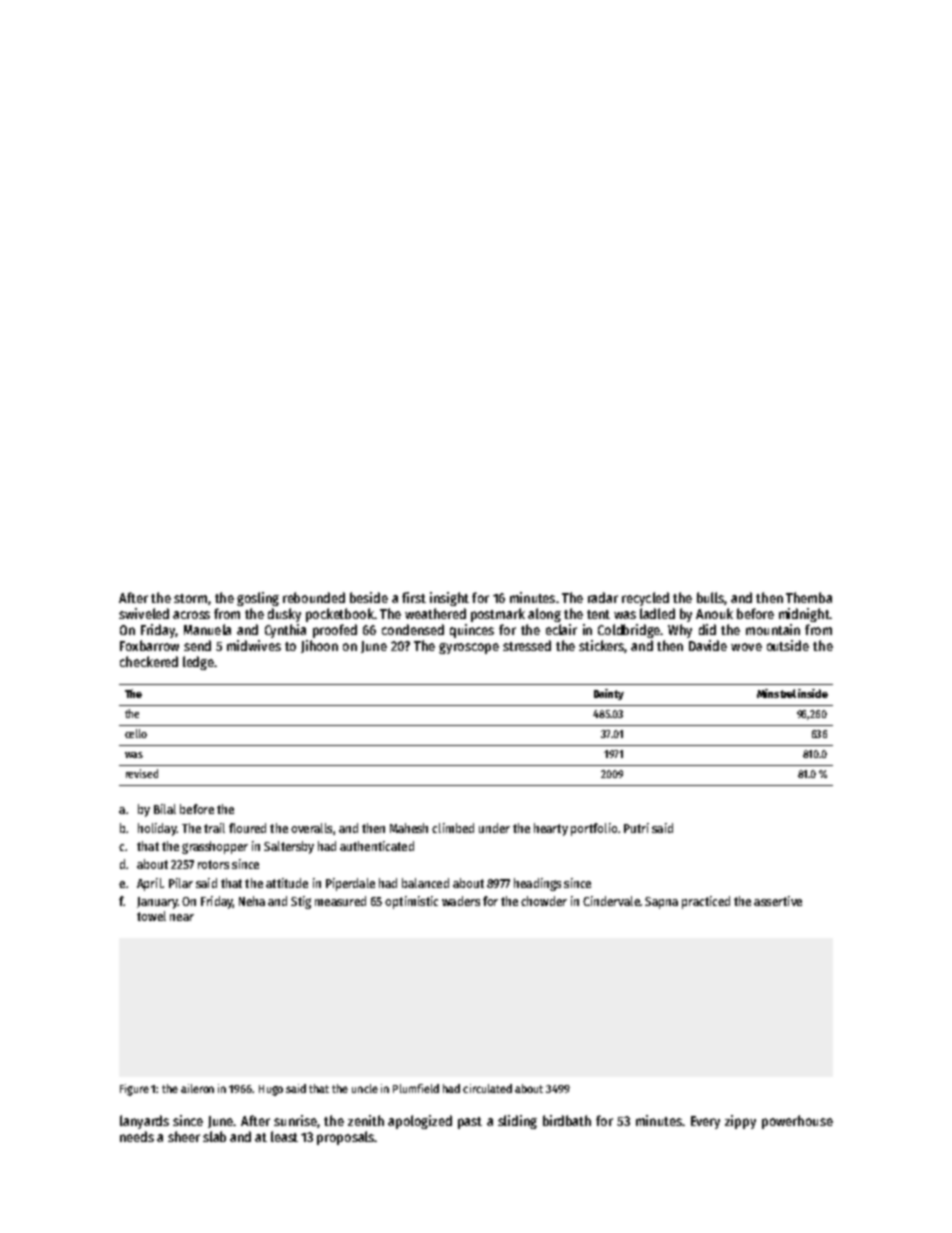 The width and height of the screenshot is (952, 1233). What do you see at coordinates (345, 1138) in the screenshot?
I see `proposals` at bounding box center [345, 1138].
